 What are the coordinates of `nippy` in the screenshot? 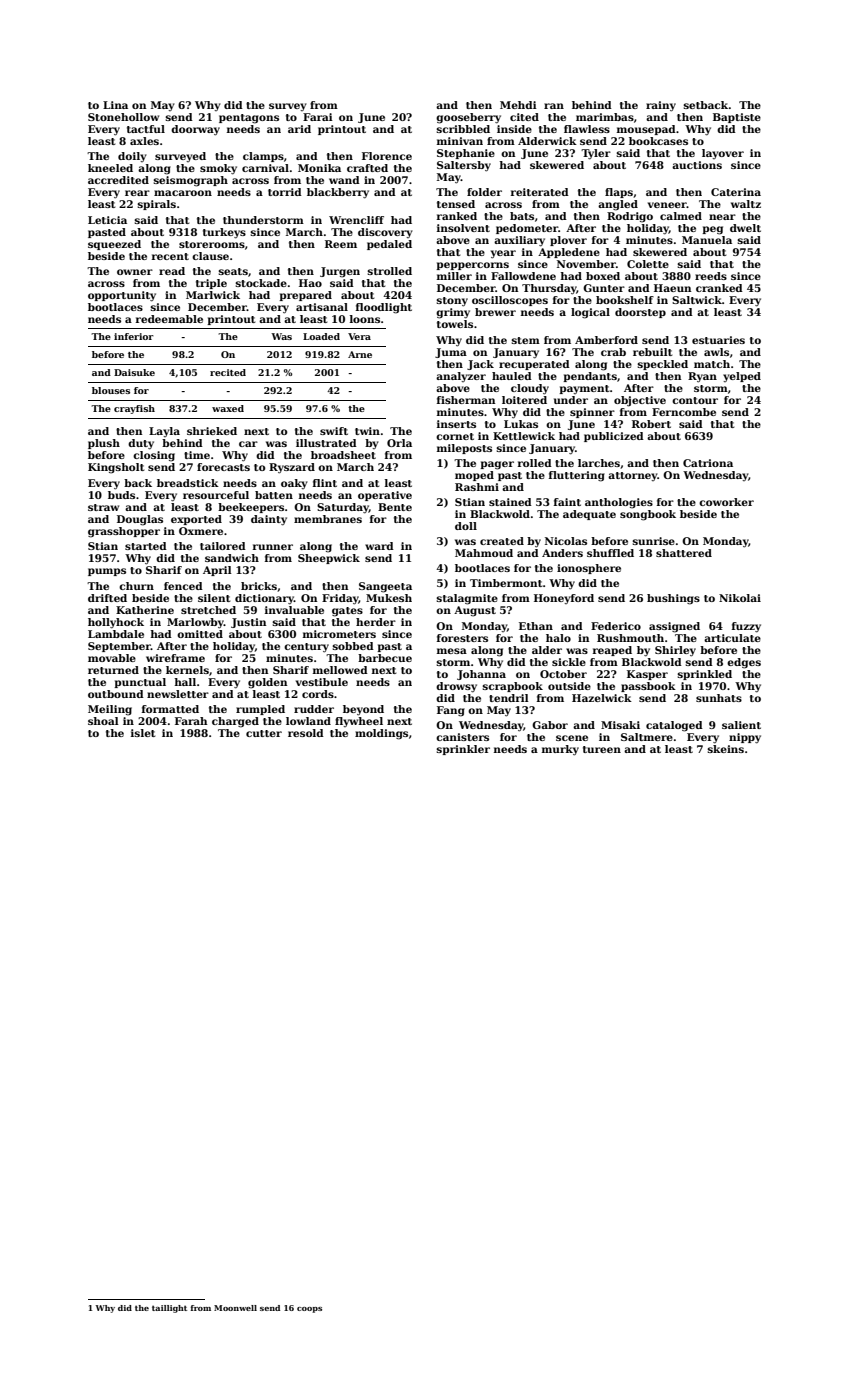 It's located at (745, 738).
